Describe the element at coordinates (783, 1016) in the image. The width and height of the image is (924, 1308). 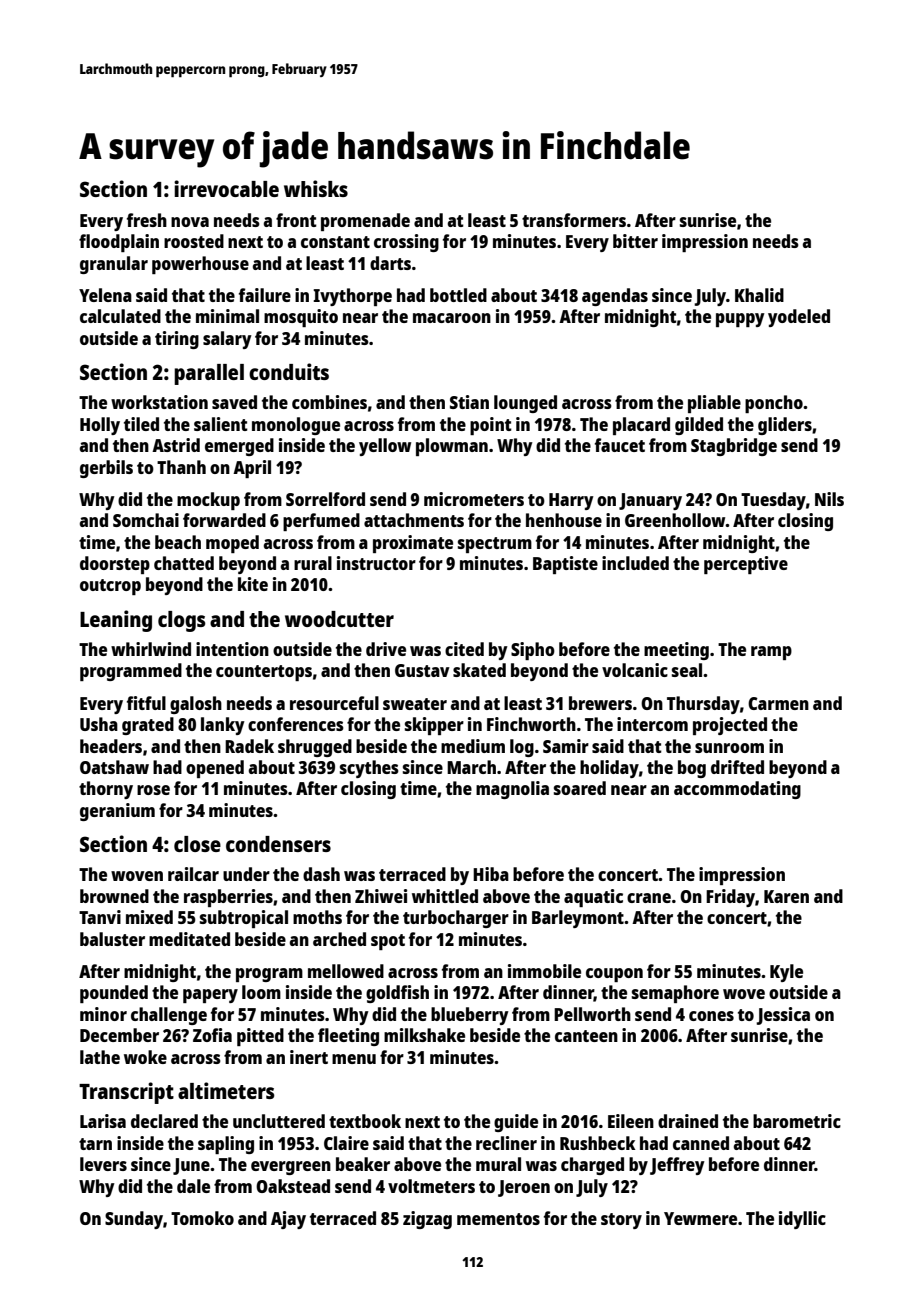
I see `Jessica` at that location.
